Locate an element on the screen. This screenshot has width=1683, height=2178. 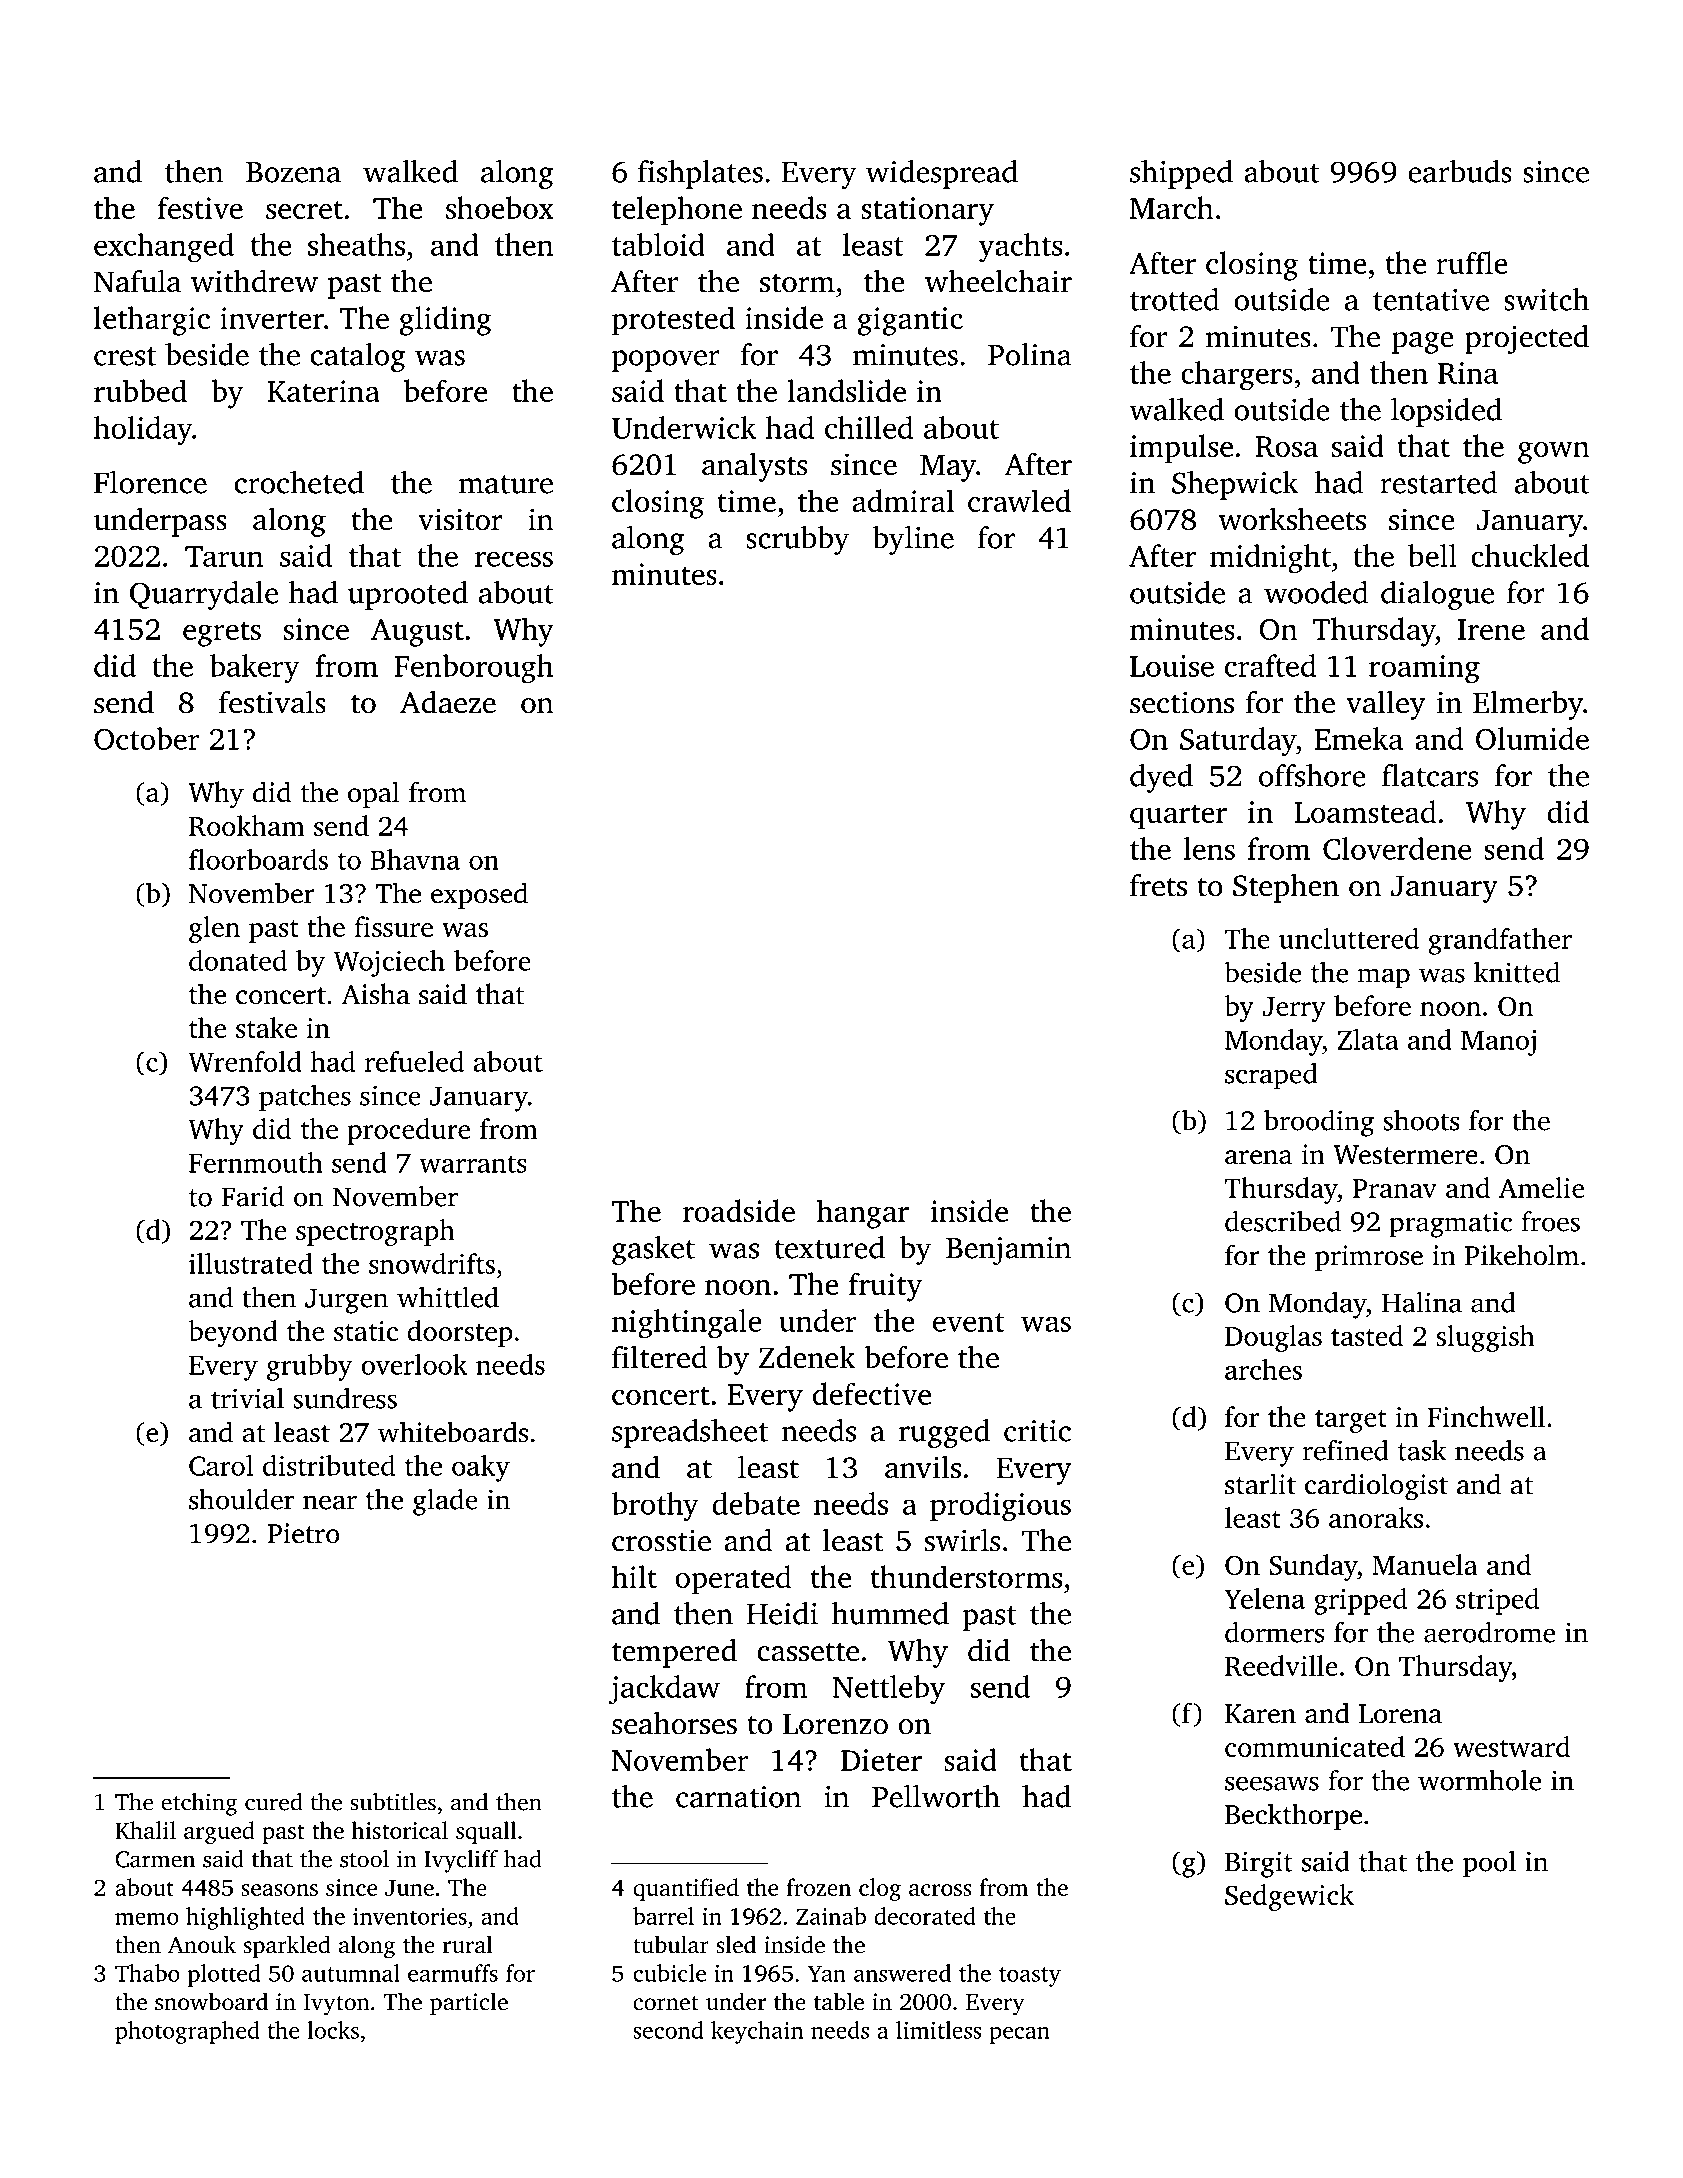
refueled is located at coordinates (414, 1061).
